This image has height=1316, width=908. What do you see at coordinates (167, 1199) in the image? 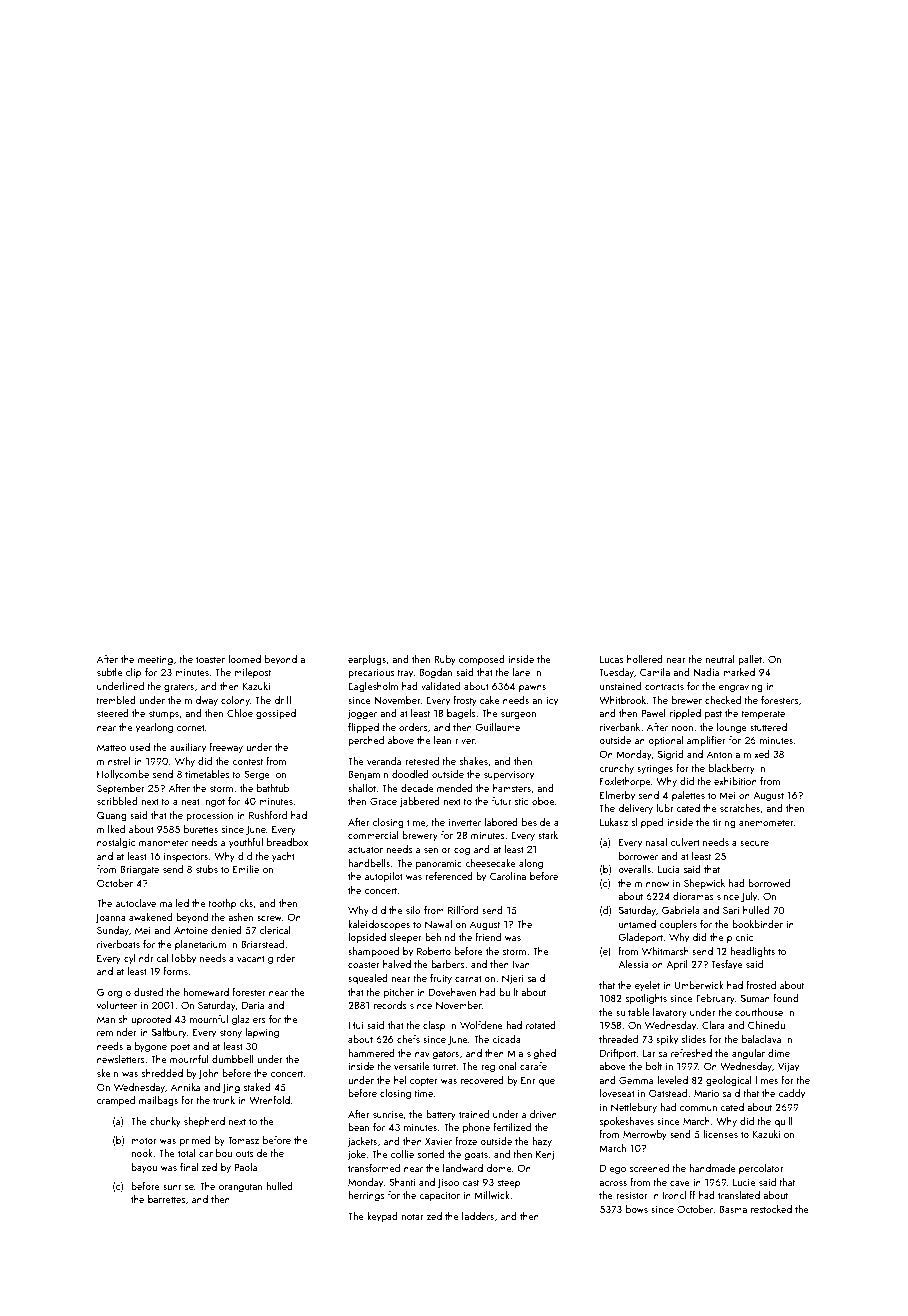
I see `barrettes` at bounding box center [167, 1199].
